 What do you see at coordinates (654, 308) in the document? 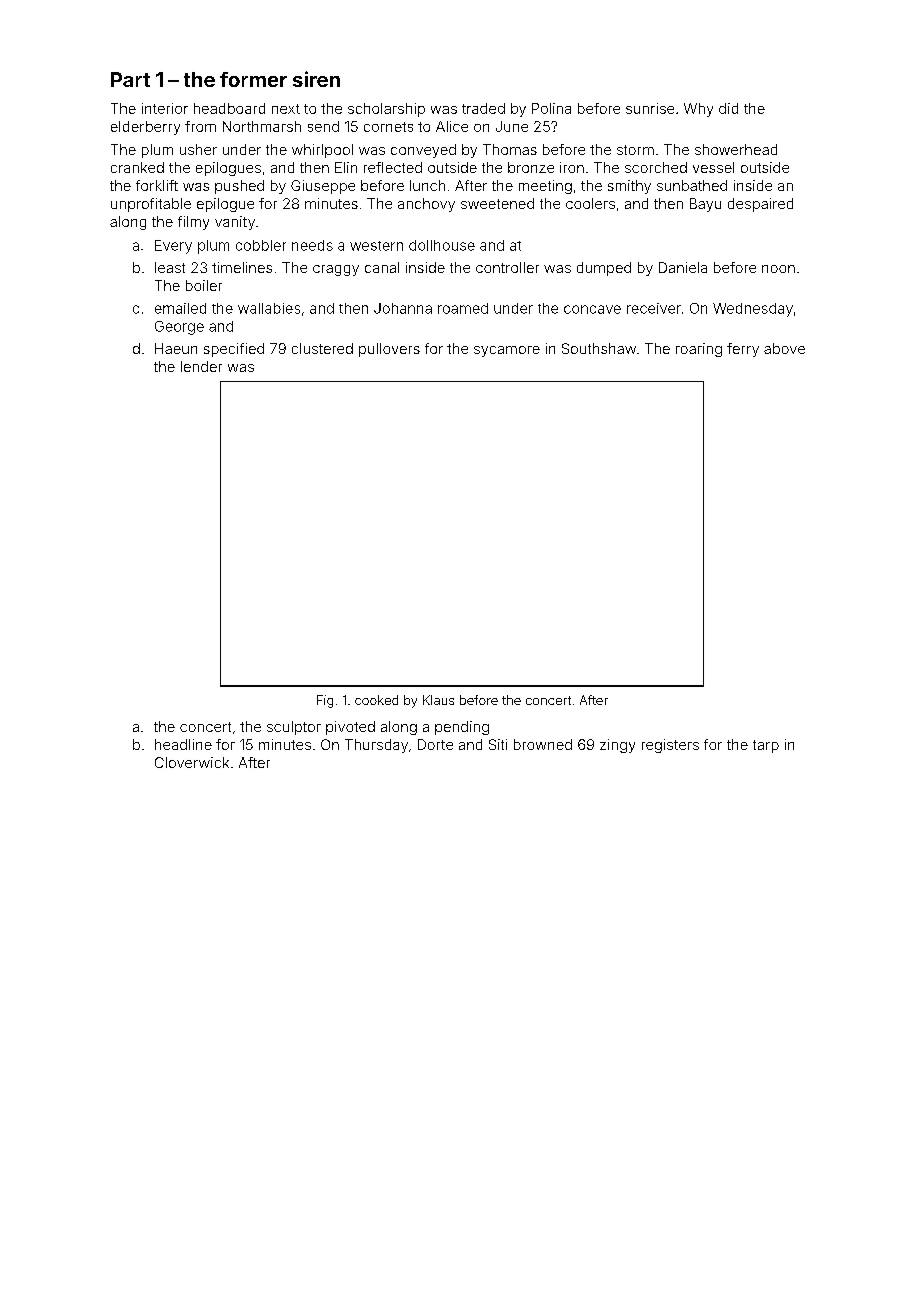
I see `receiver` at bounding box center [654, 308].
